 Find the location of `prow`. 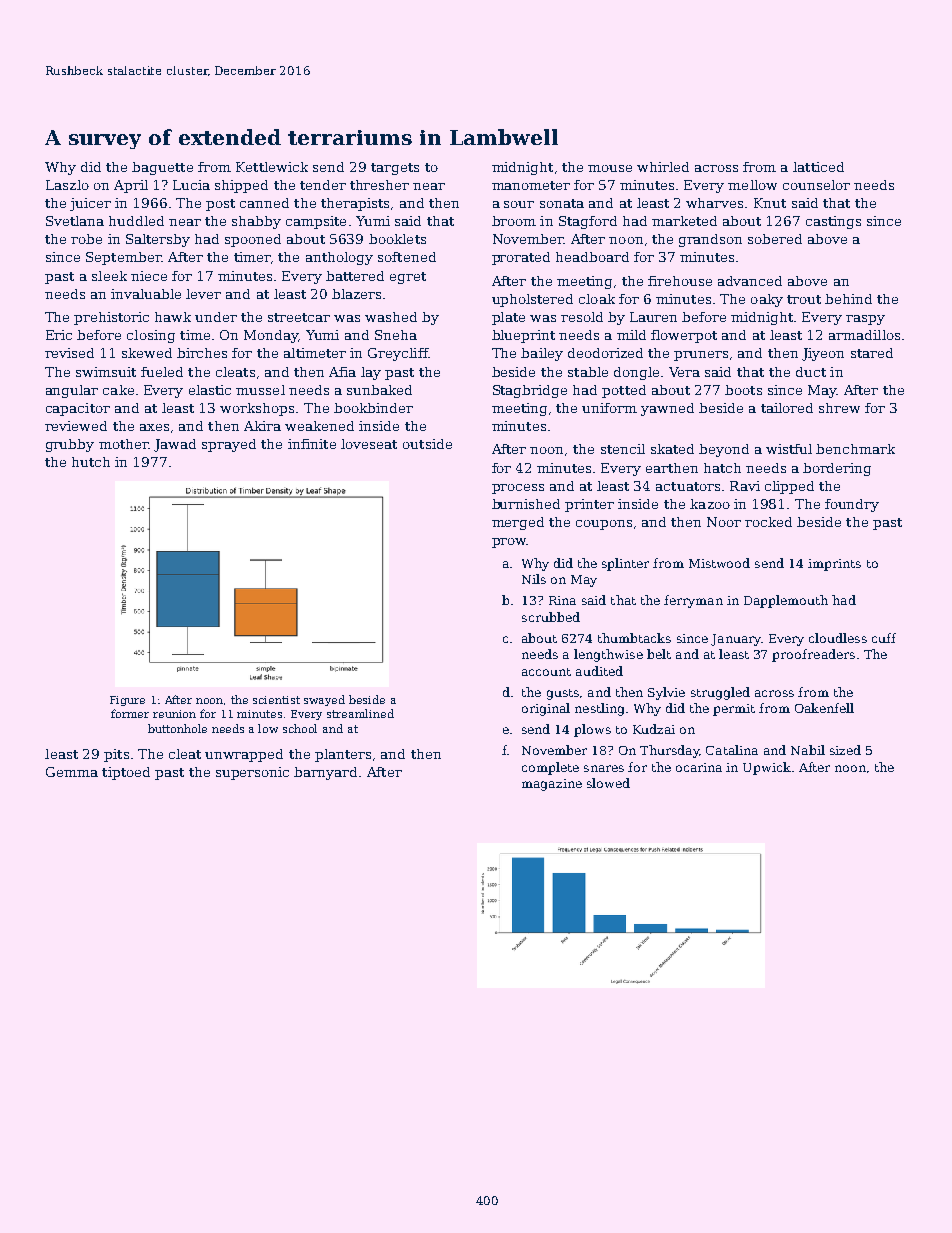

prow is located at coordinates (509, 543).
